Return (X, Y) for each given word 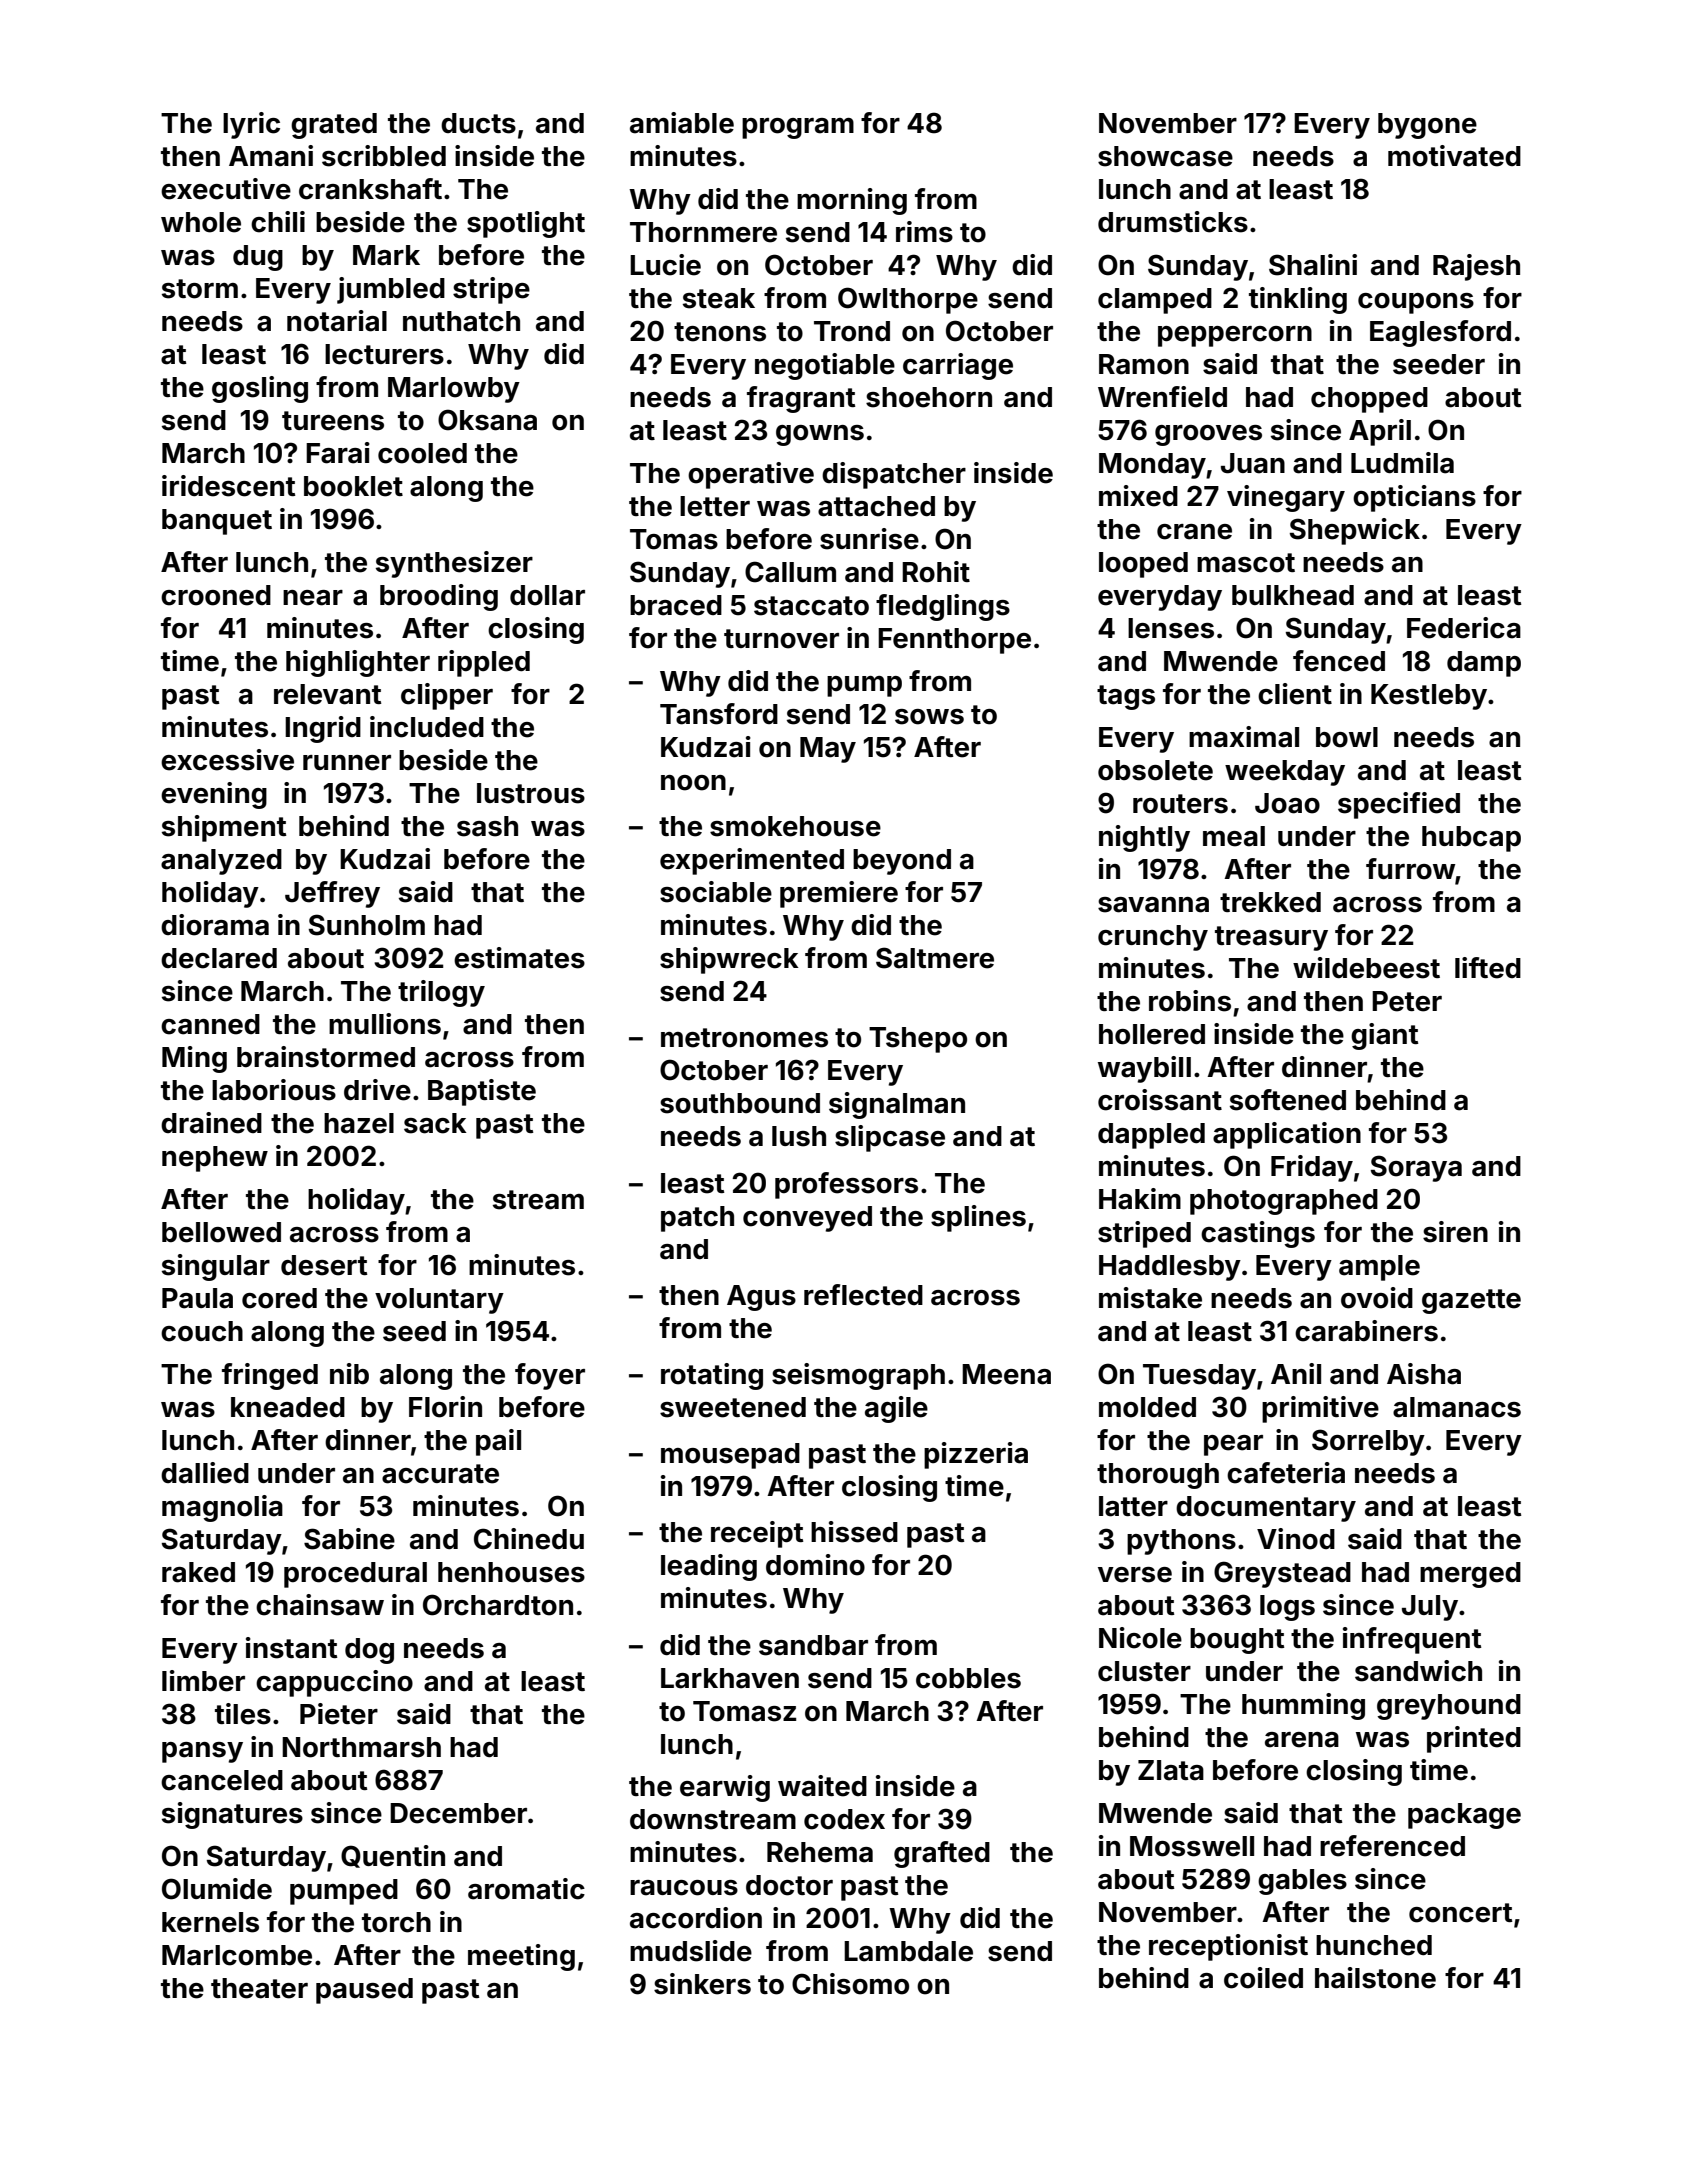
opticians (1414, 498)
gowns (820, 435)
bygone (1427, 126)
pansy (202, 1752)
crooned (216, 595)
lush (799, 1136)
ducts (478, 123)
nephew (215, 1159)
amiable (682, 123)
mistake (1150, 1298)
